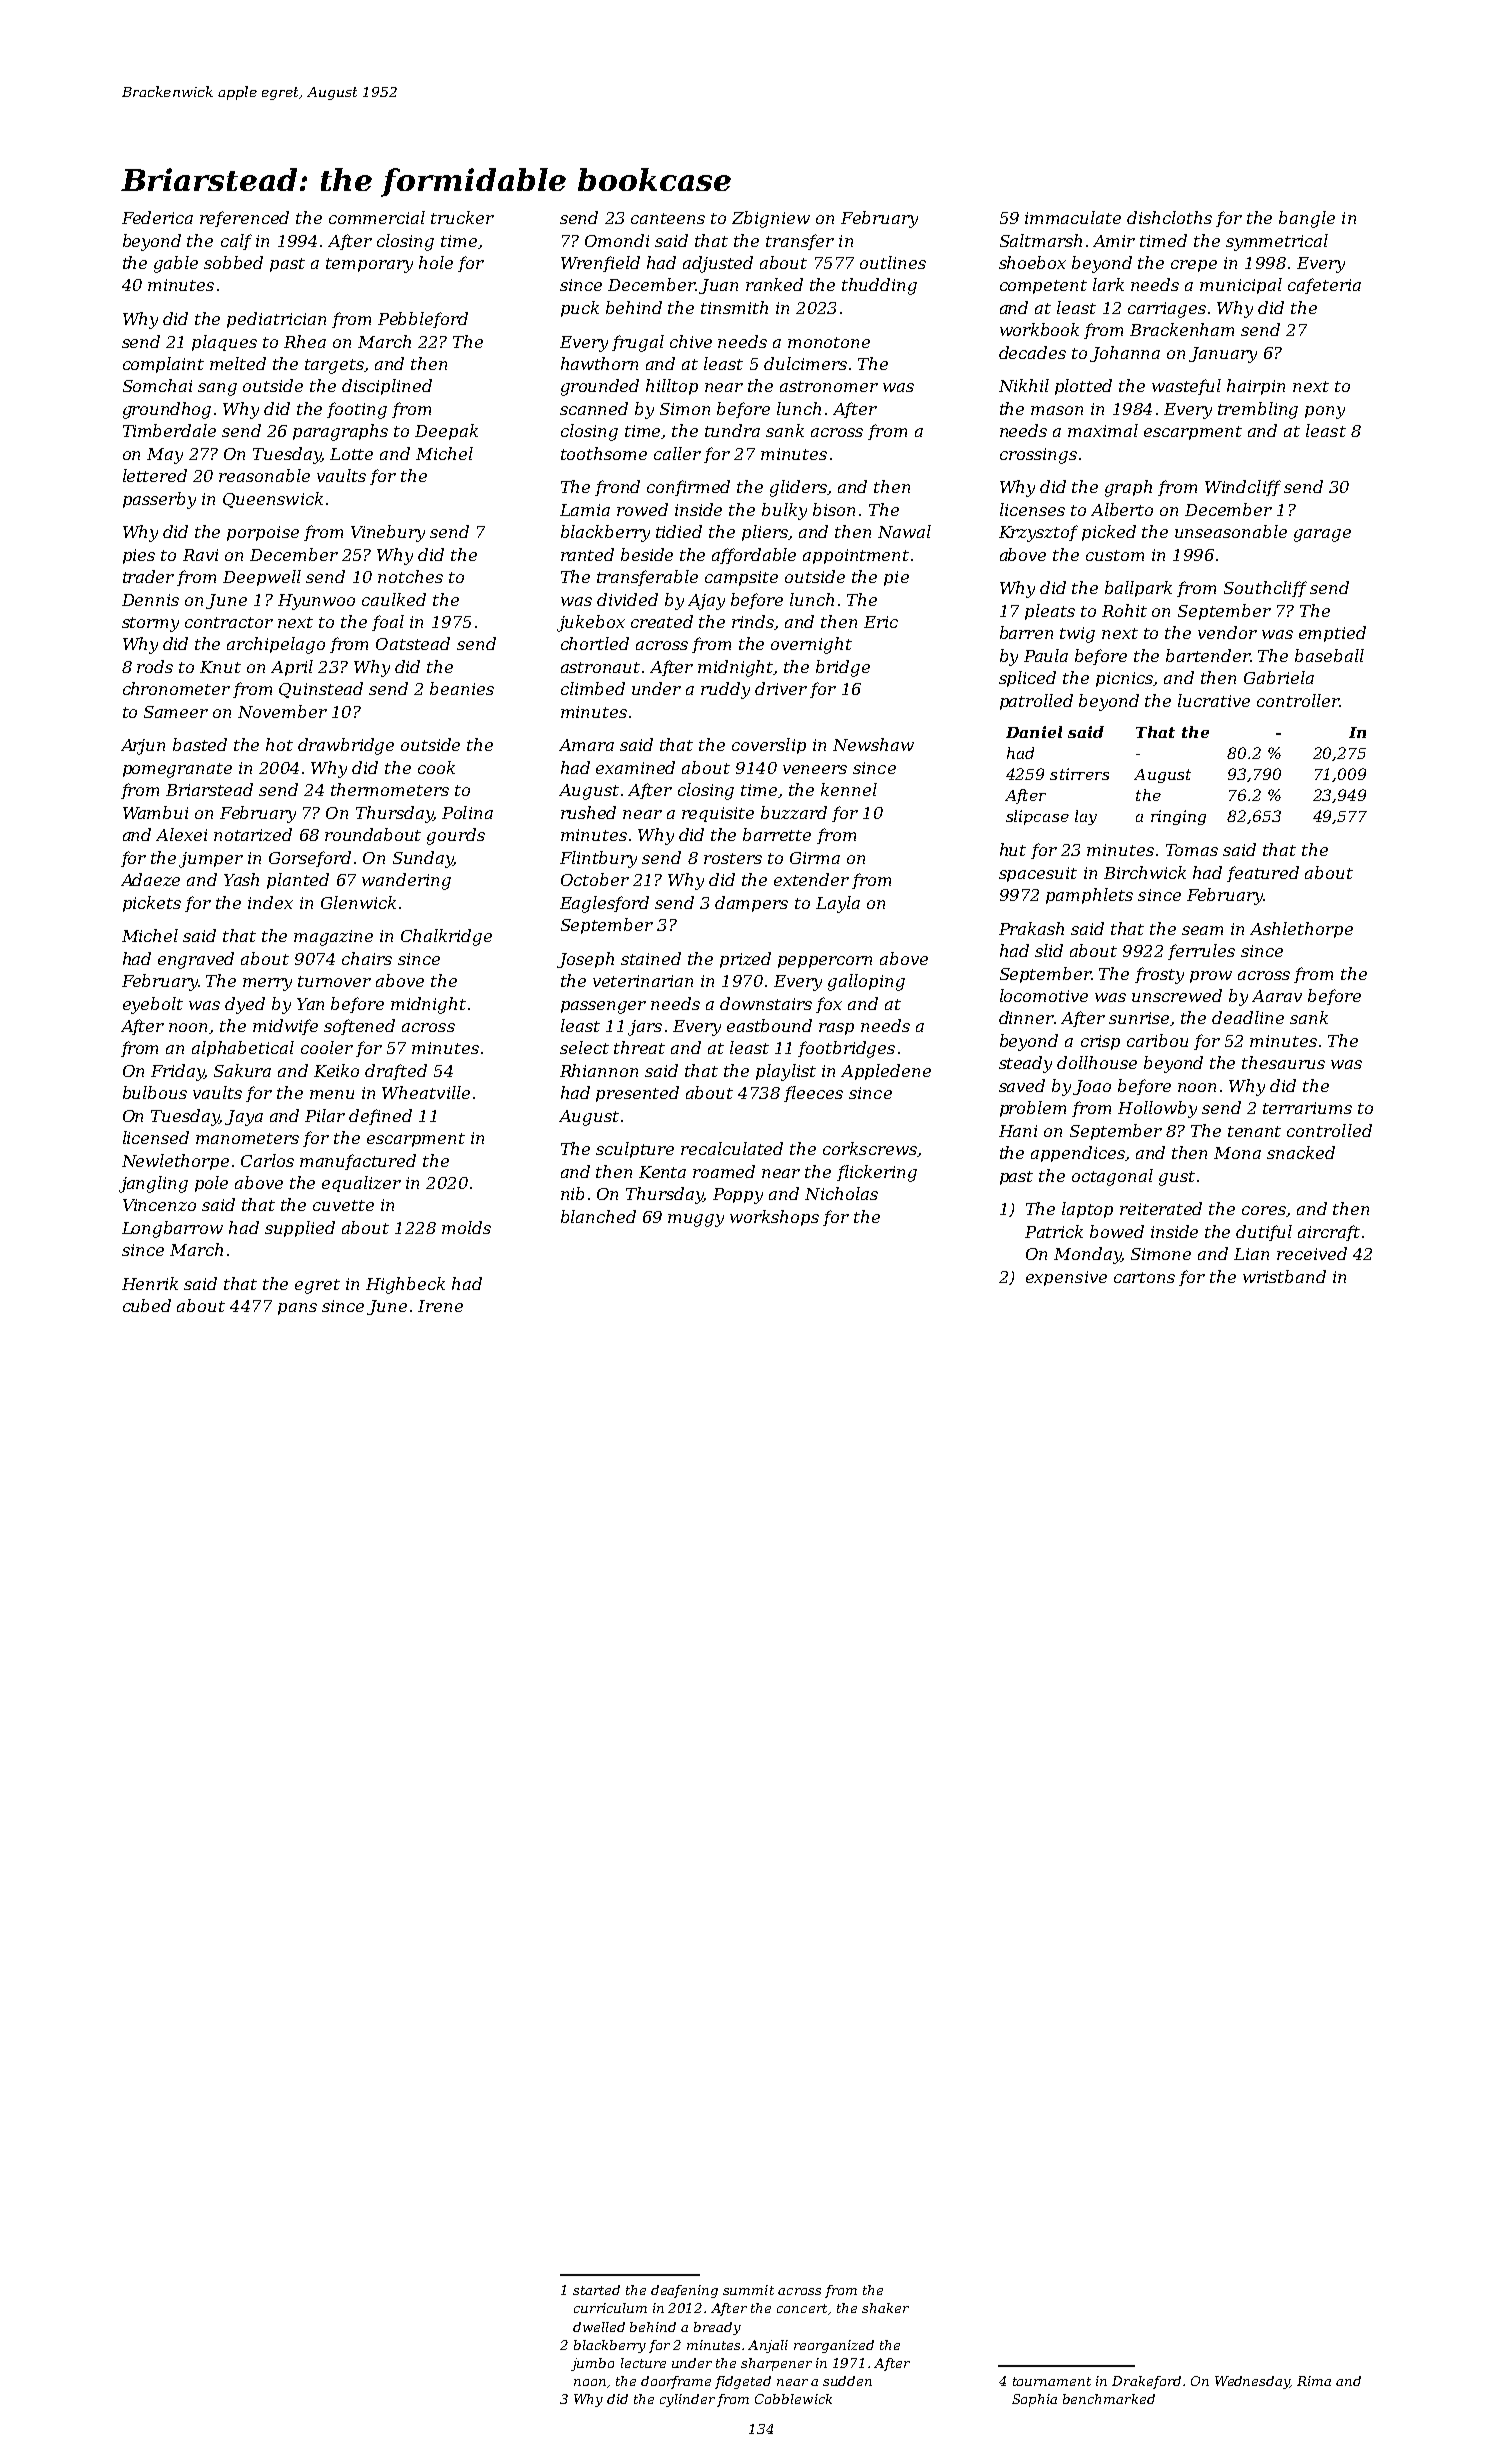  Describe the element at coordinates (598, 1216) in the screenshot. I see `blanched` at that location.
